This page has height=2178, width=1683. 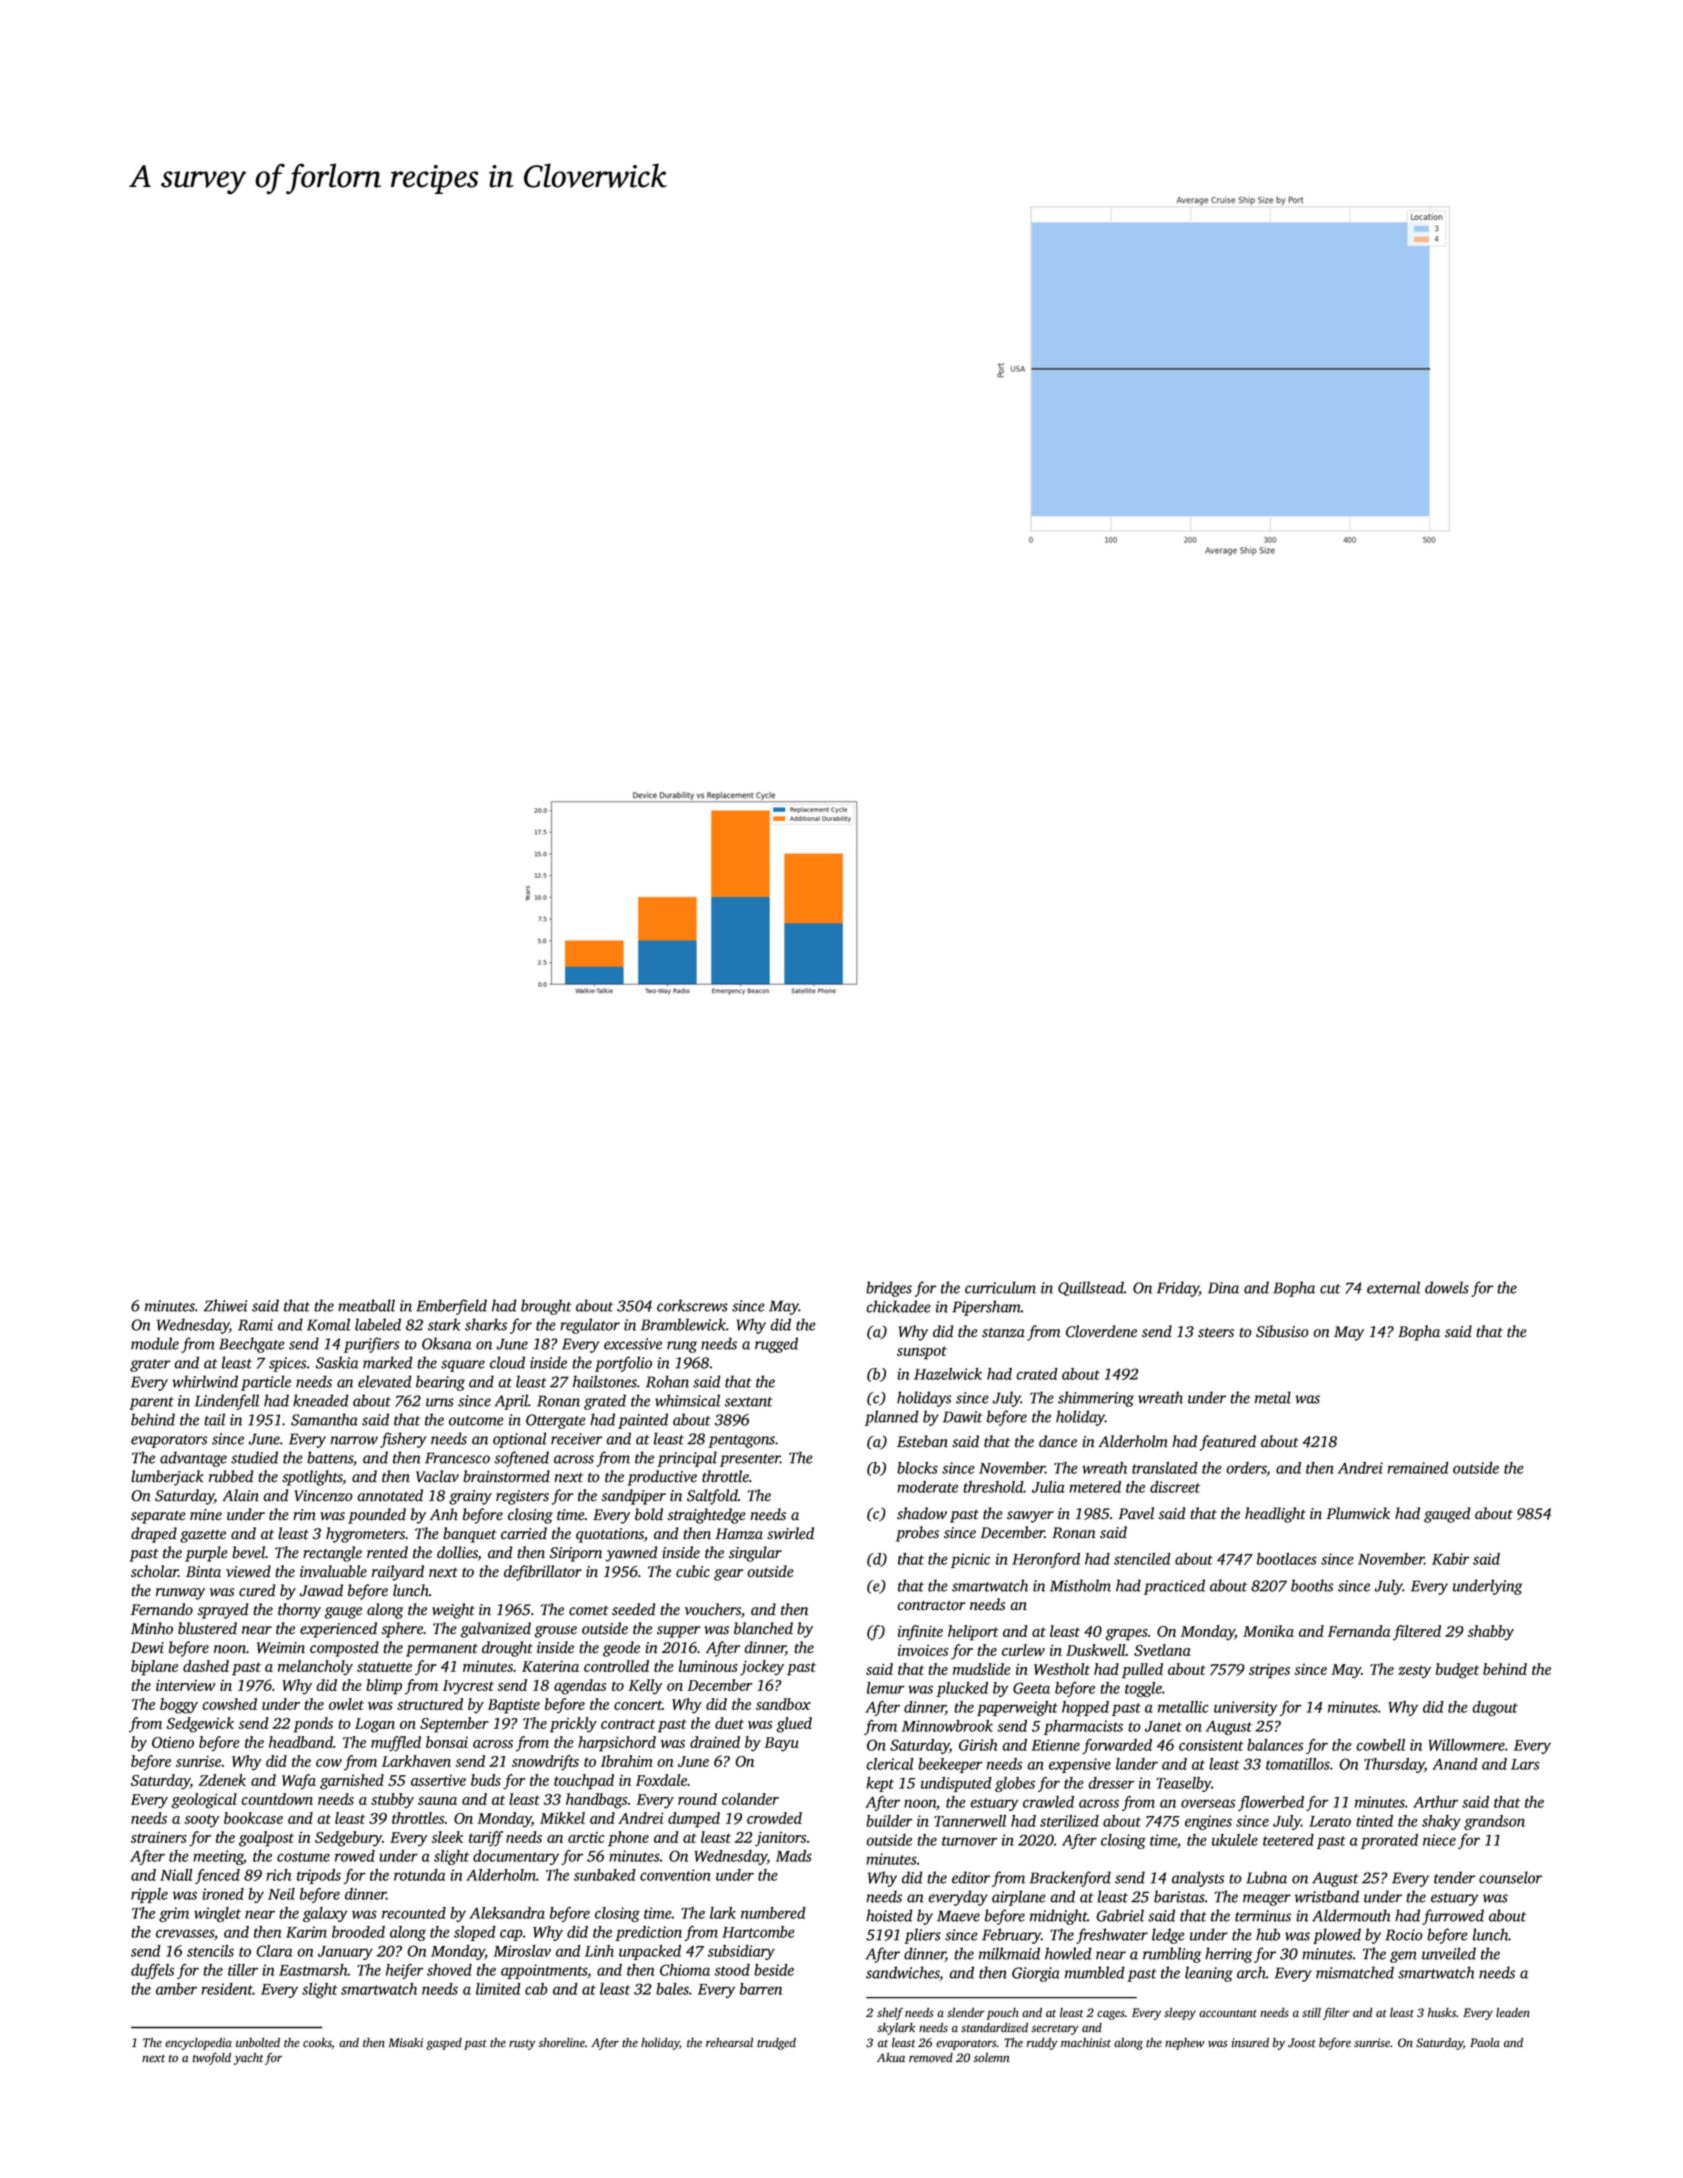 I want to click on featured, so click(x=1228, y=1443).
